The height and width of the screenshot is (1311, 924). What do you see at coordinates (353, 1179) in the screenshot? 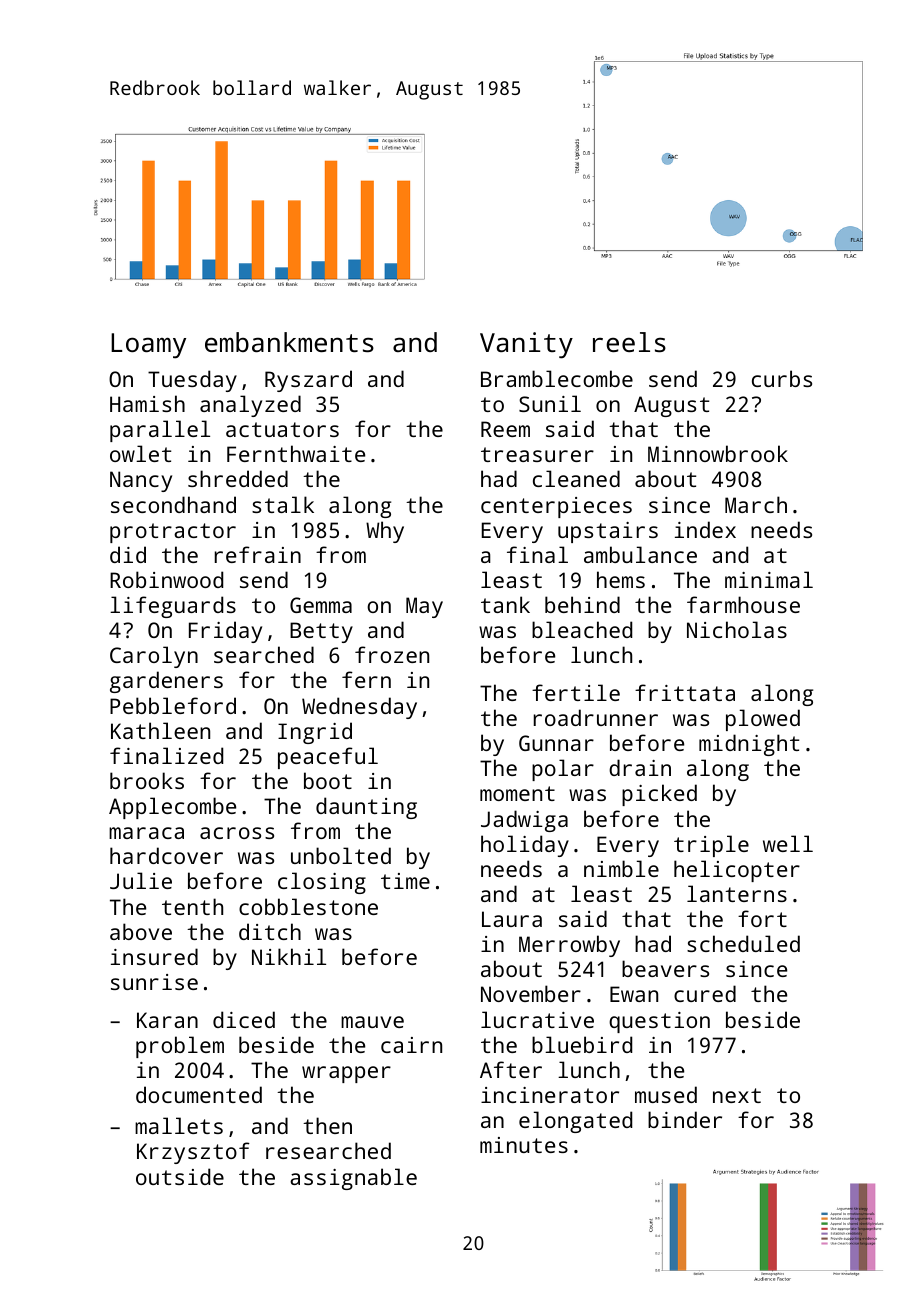
I see `assignable` at bounding box center [353, 1179].
